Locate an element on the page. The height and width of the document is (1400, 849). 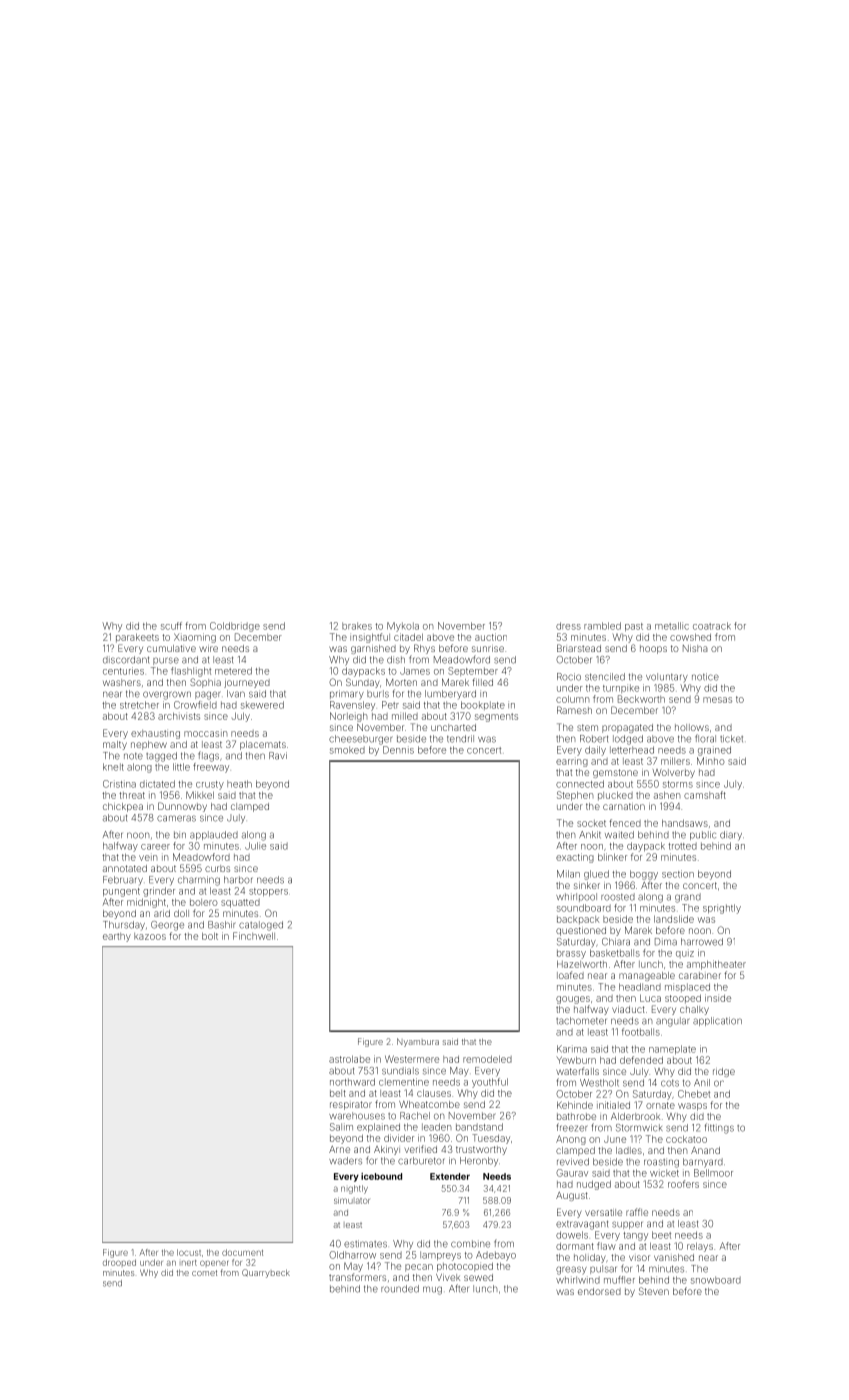
application is located at coordinates (717, 1021).
